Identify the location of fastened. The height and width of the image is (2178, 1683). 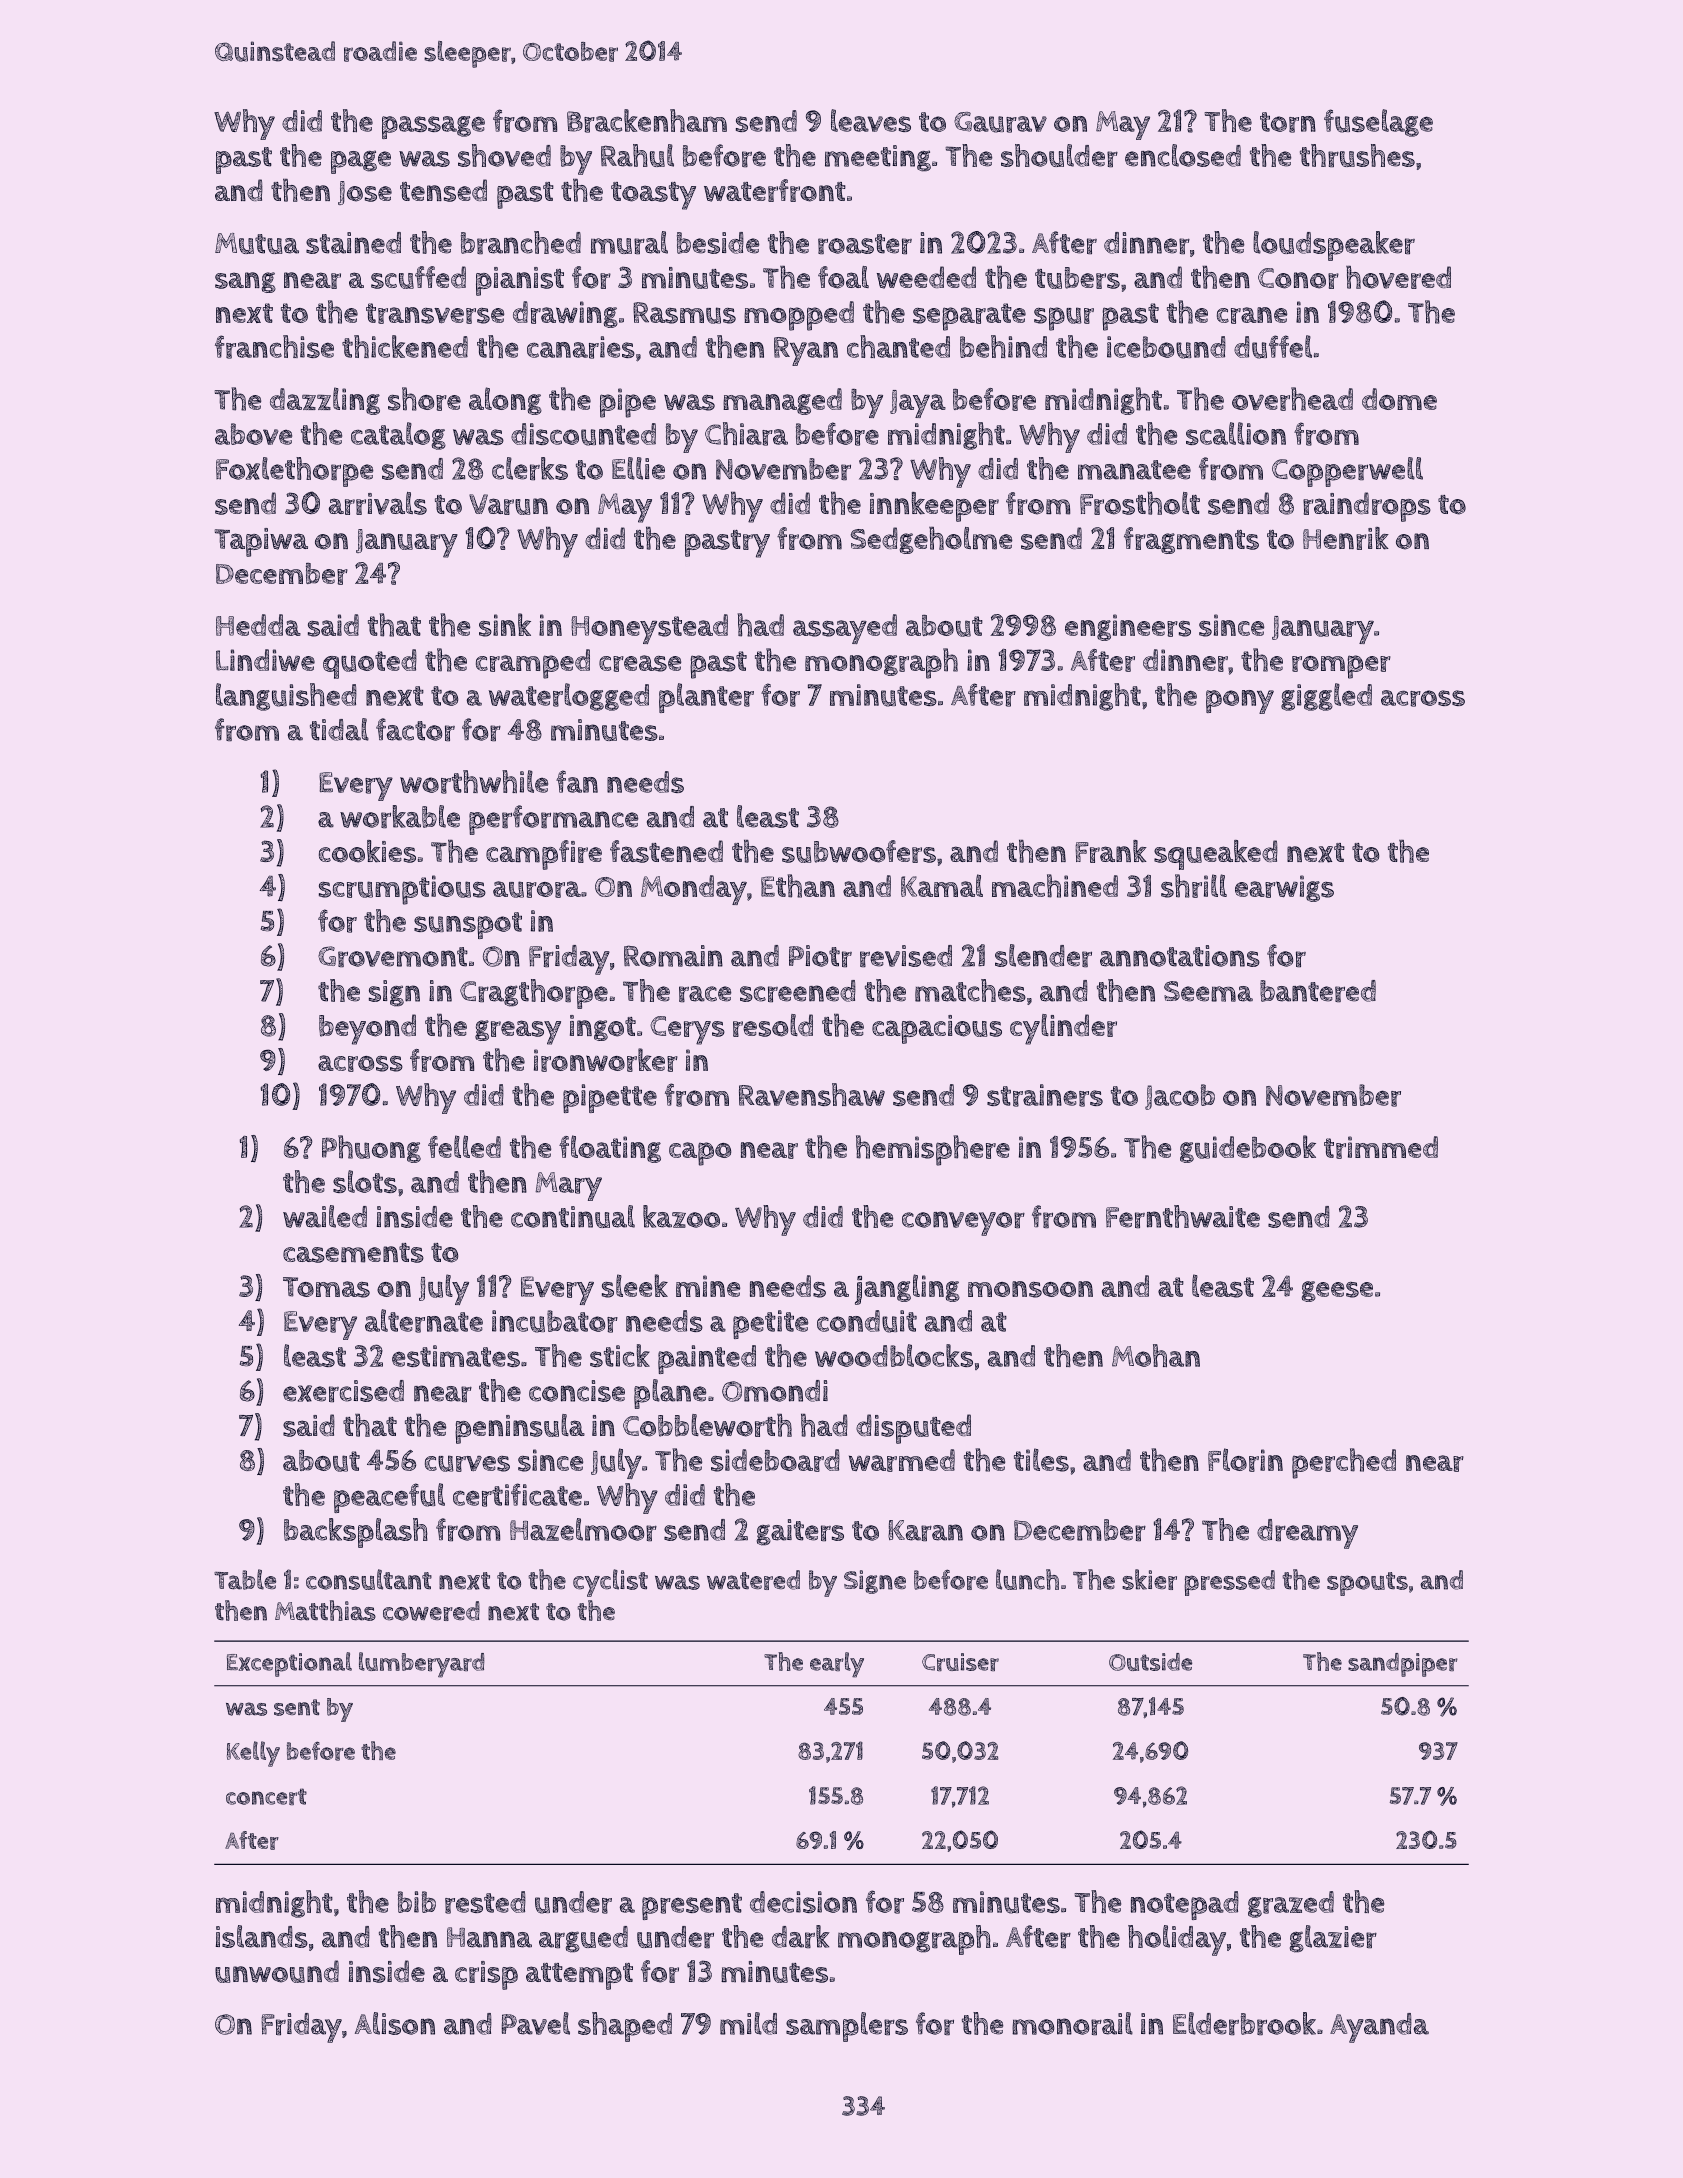
(666, 851).
